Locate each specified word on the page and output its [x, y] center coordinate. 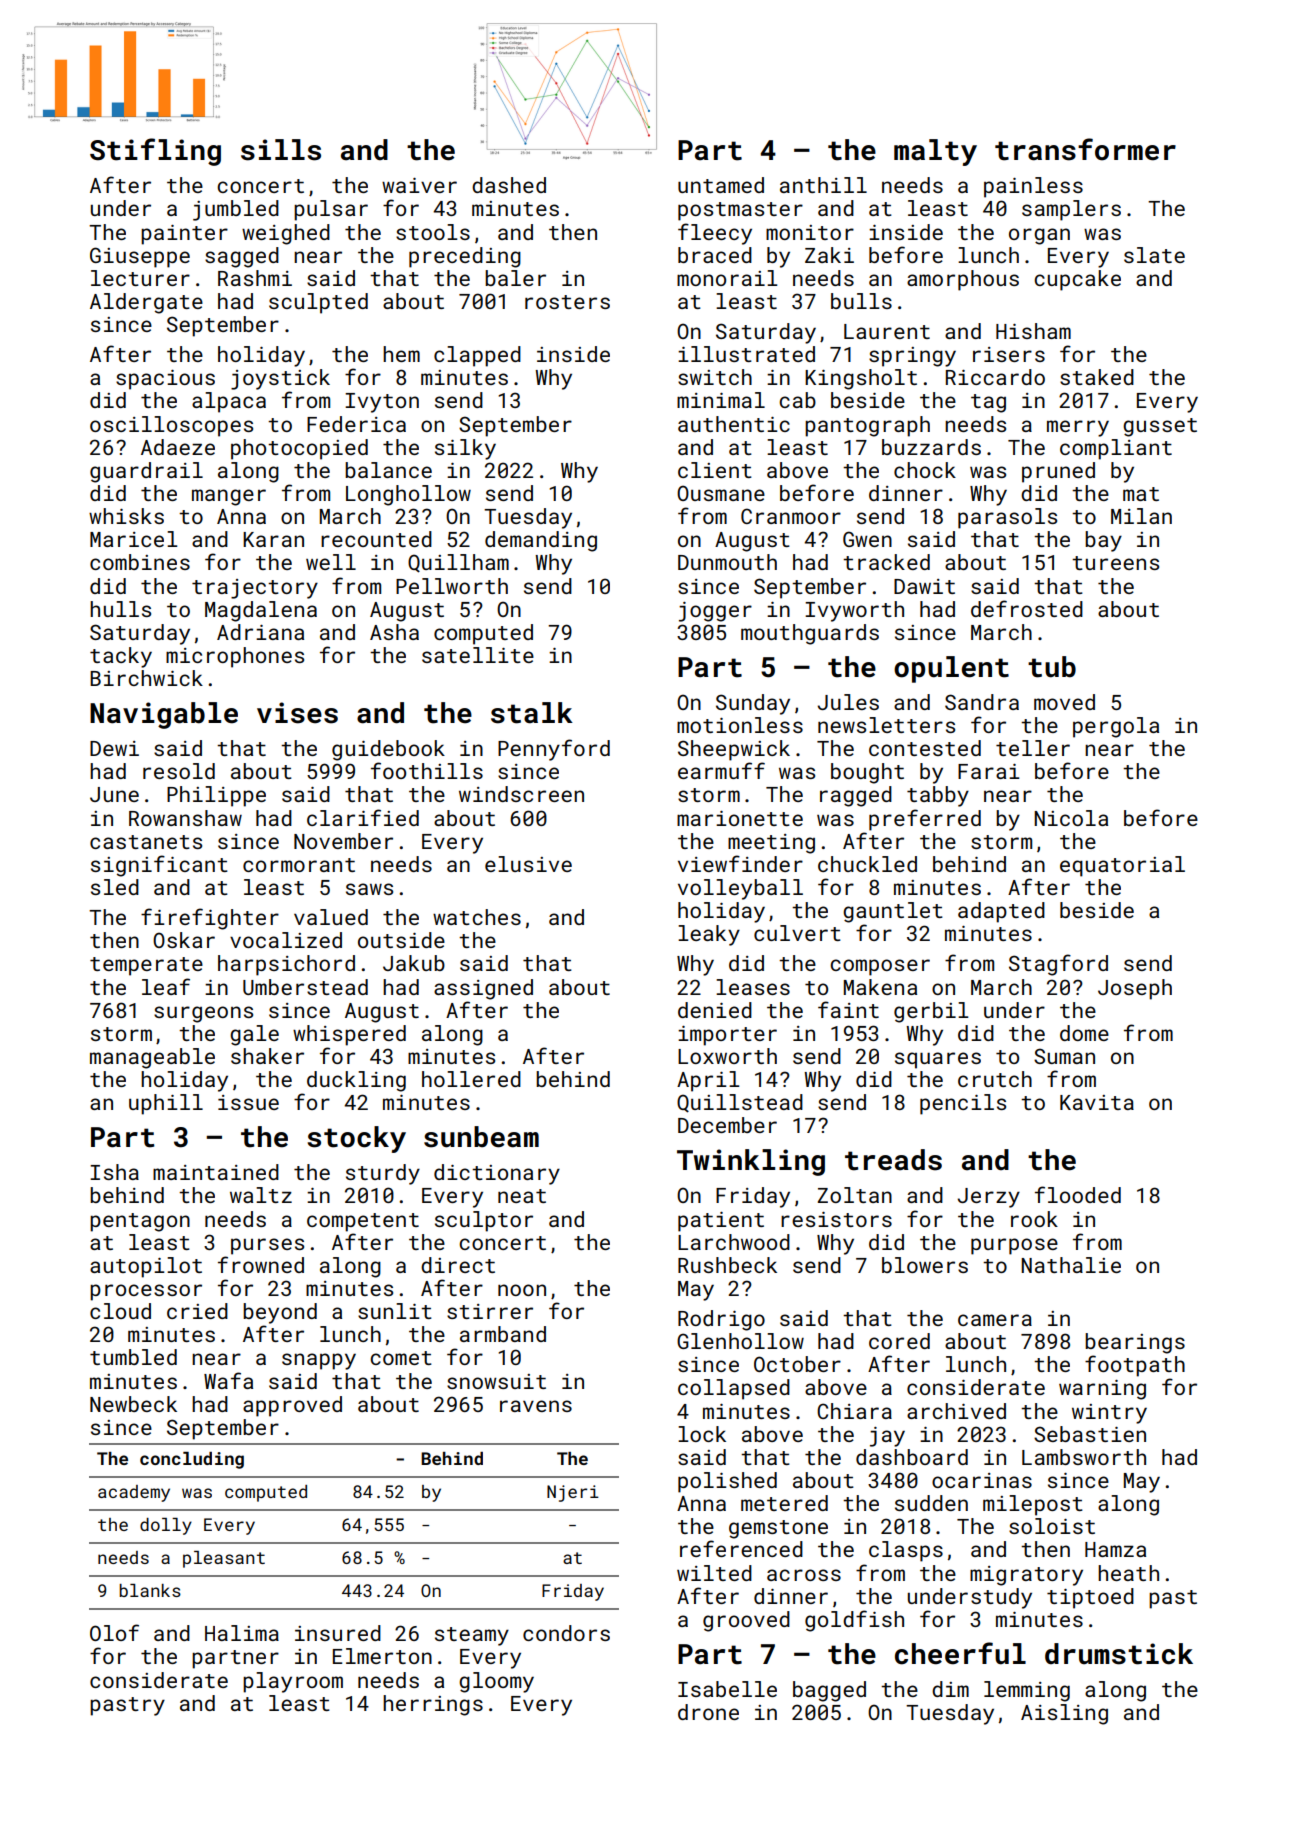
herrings [433, 1705]
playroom [293, 1682]
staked [1097, 377]
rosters [567, 302]
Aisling [1064, 1714]
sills [281, 150]
